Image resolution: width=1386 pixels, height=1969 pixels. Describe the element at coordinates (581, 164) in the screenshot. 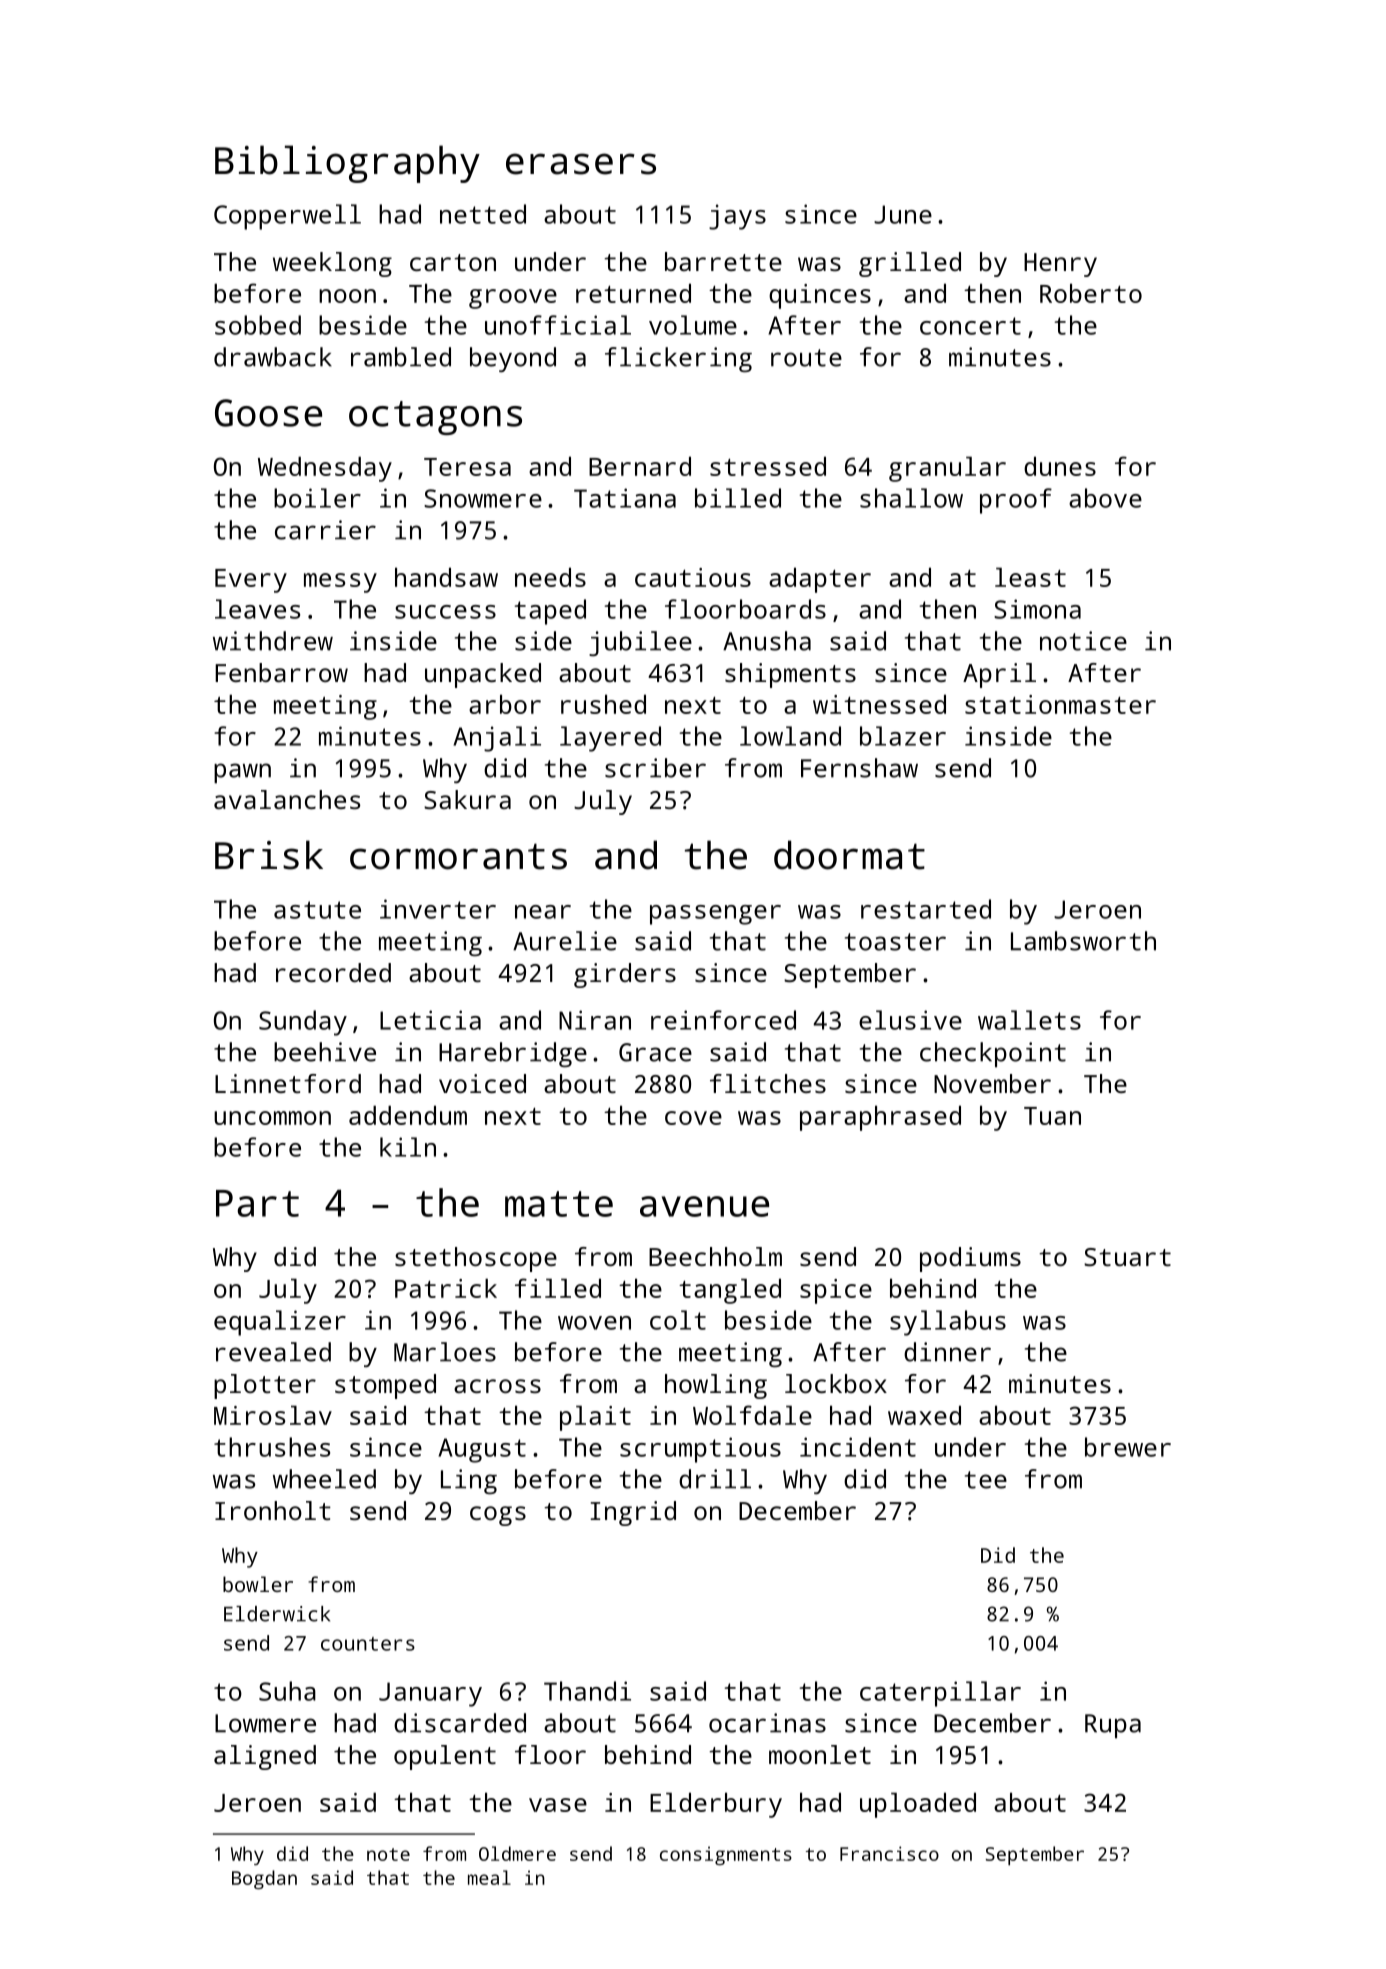

I see `erasers` at that location.
